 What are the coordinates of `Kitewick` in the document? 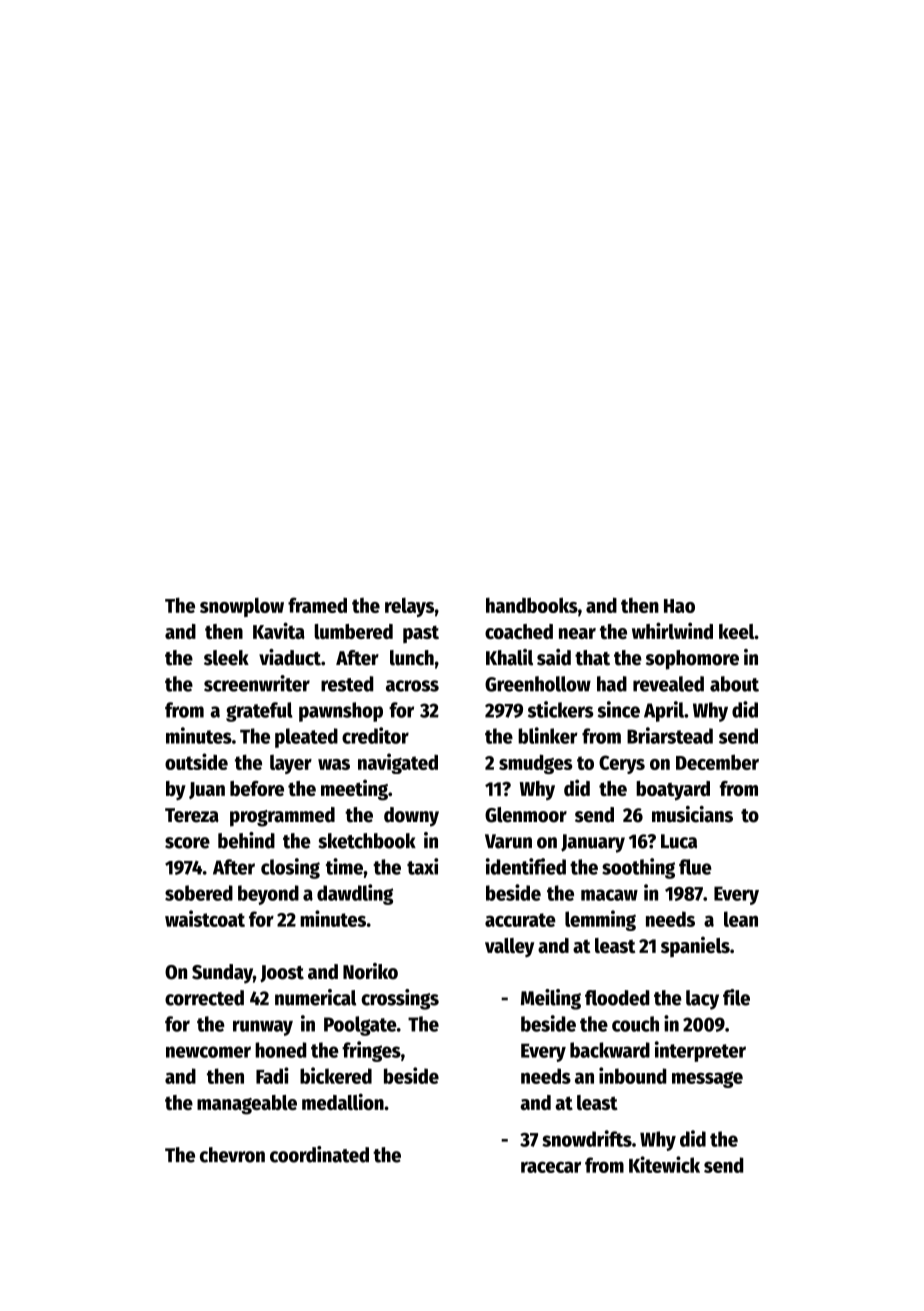 It's located at (664, 1164).
